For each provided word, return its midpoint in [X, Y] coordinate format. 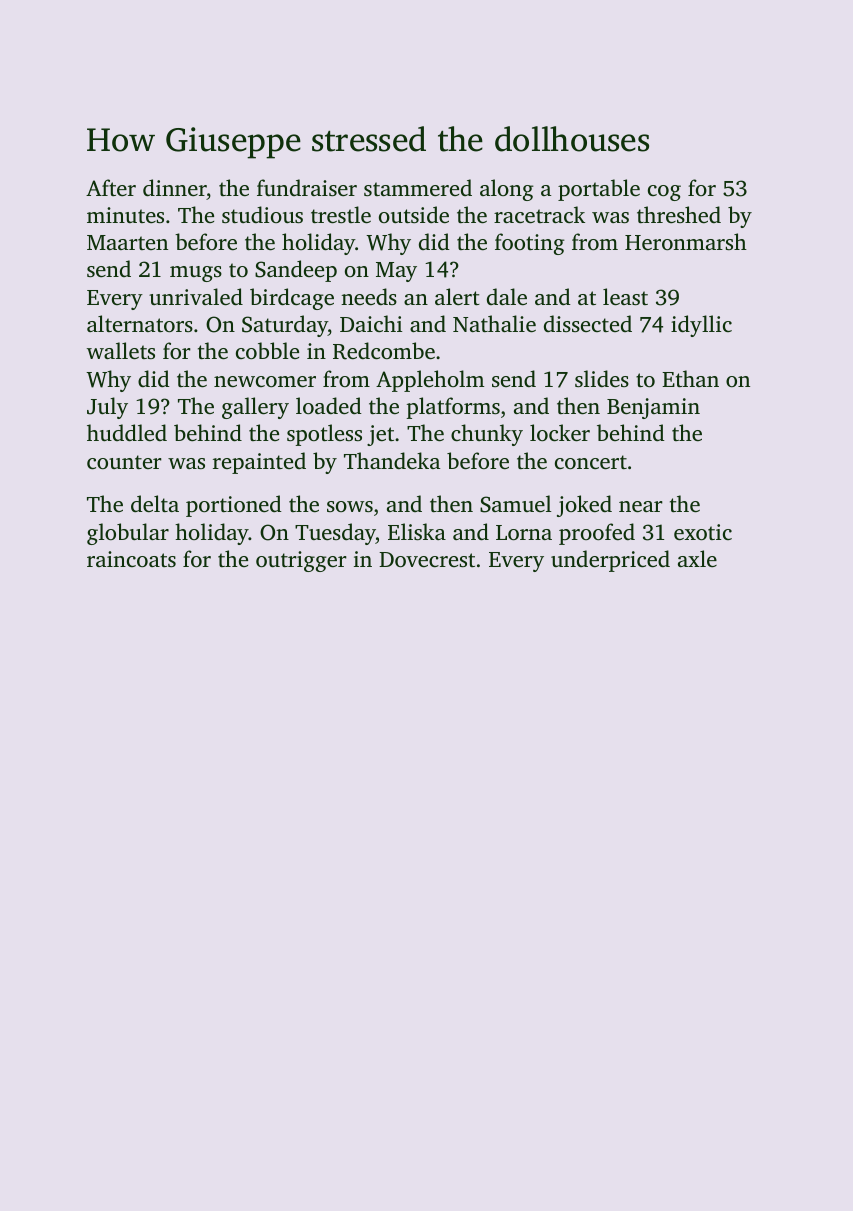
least [625, 296]
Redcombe [384, 351]
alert [457, 296]
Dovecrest [427, 559]
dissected [588, 323]
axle [697, 558]
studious [262, 214]
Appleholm [430, 381]
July [107, 408]
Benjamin [653, 408]
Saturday [285, 326]
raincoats [131, 559]
